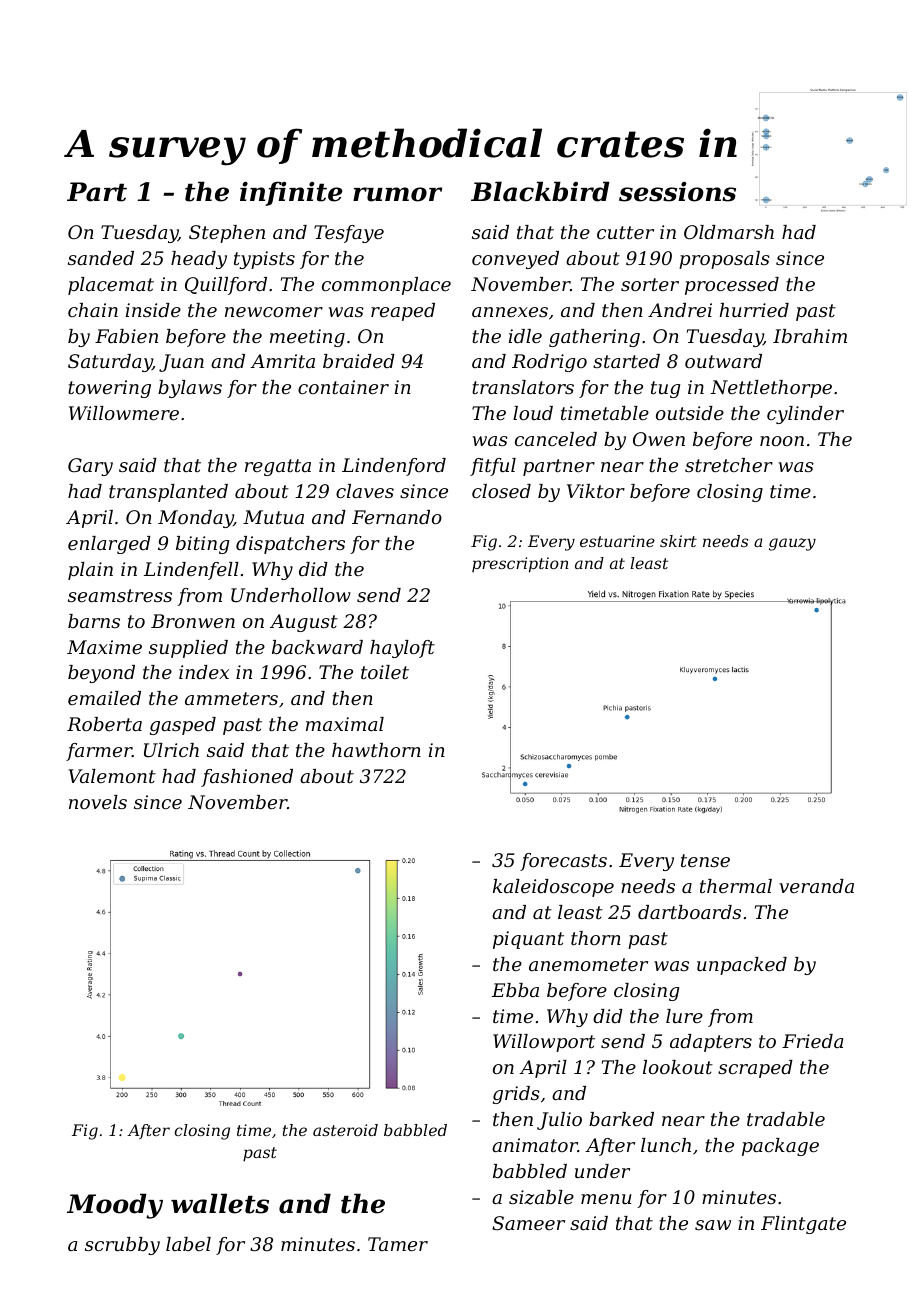 The width and height of the document is (924, 1308). Describe the element at coordinates (397, 517) in the document. I see `Fernando` at that location.
